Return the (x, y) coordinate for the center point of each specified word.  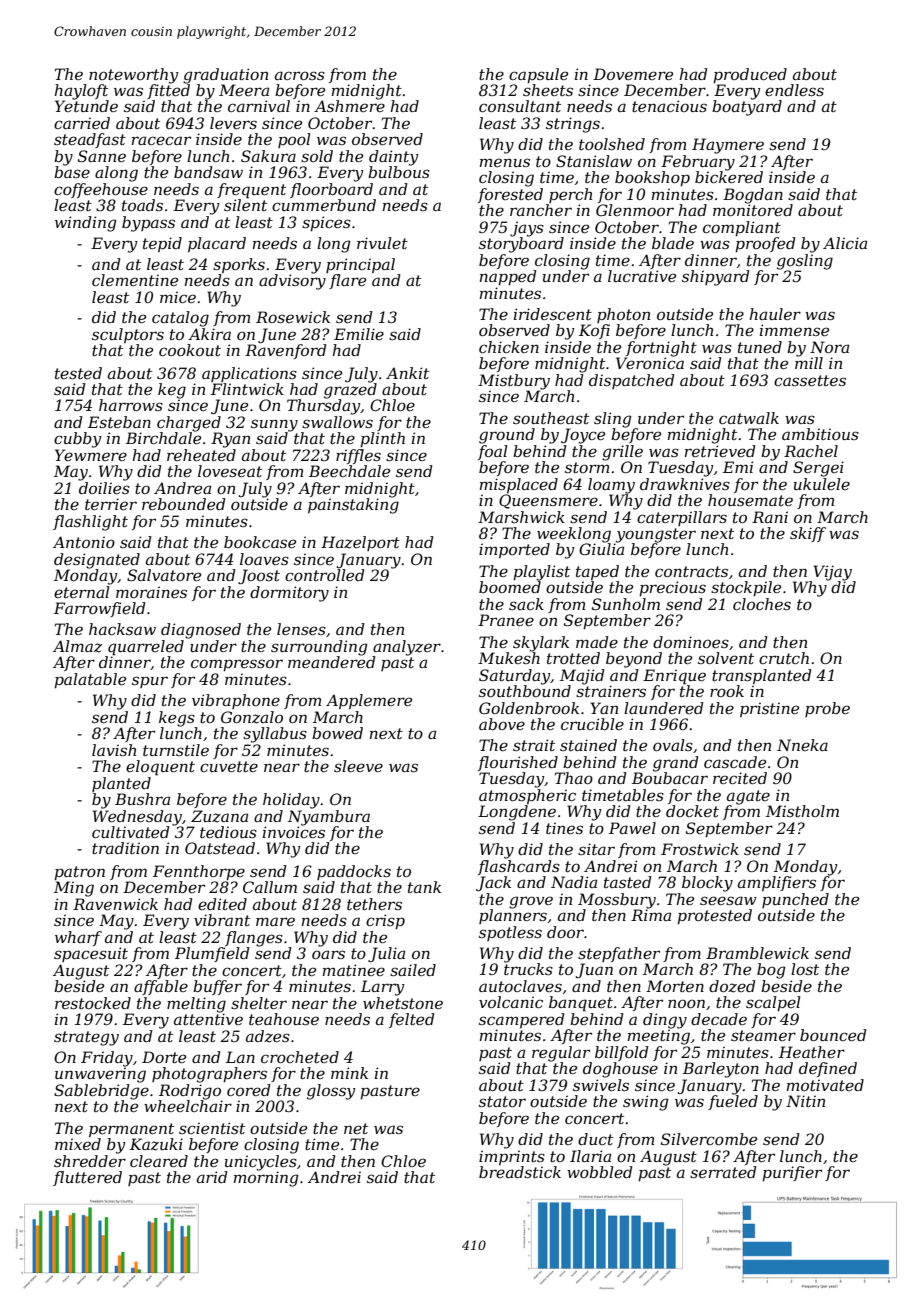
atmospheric (527, 796)
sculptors (128, 335)
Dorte (164, 1057)
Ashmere (349, 106)
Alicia (845, 243)
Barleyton (721, 1070)
